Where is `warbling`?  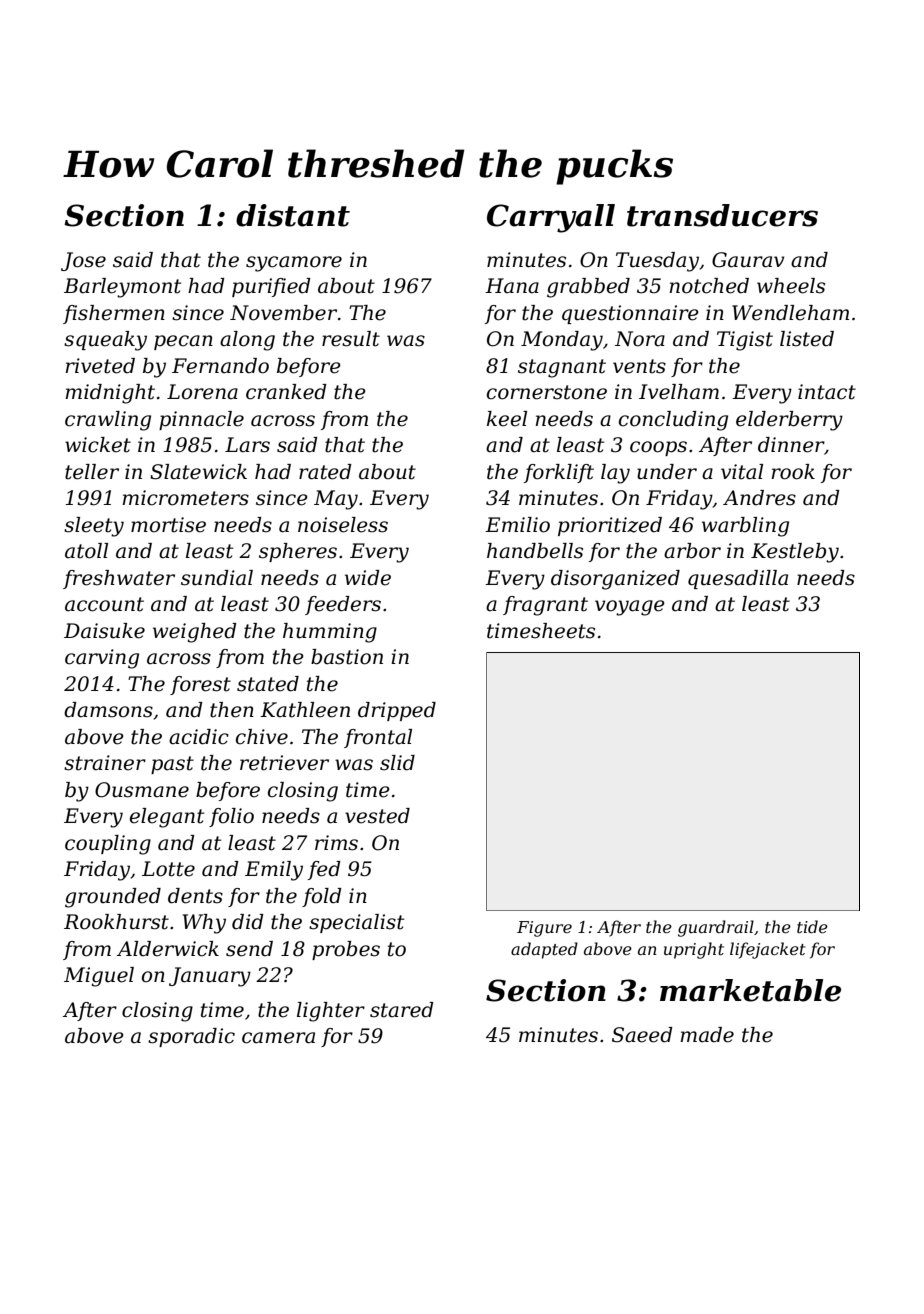
warbling is located at coordinates (745, 527).
